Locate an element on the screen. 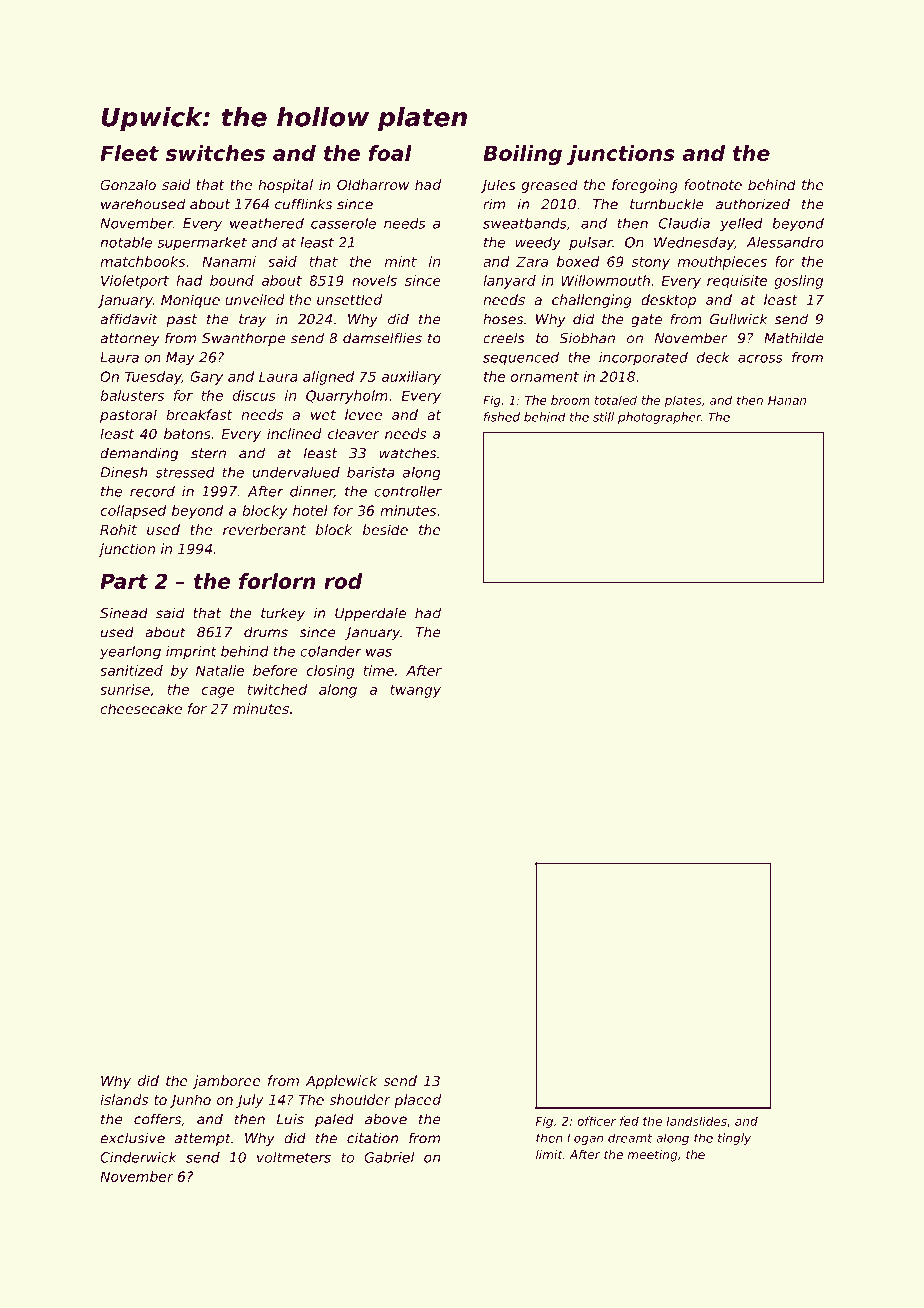  Gonzalo is located at coordinates (128, 184).
